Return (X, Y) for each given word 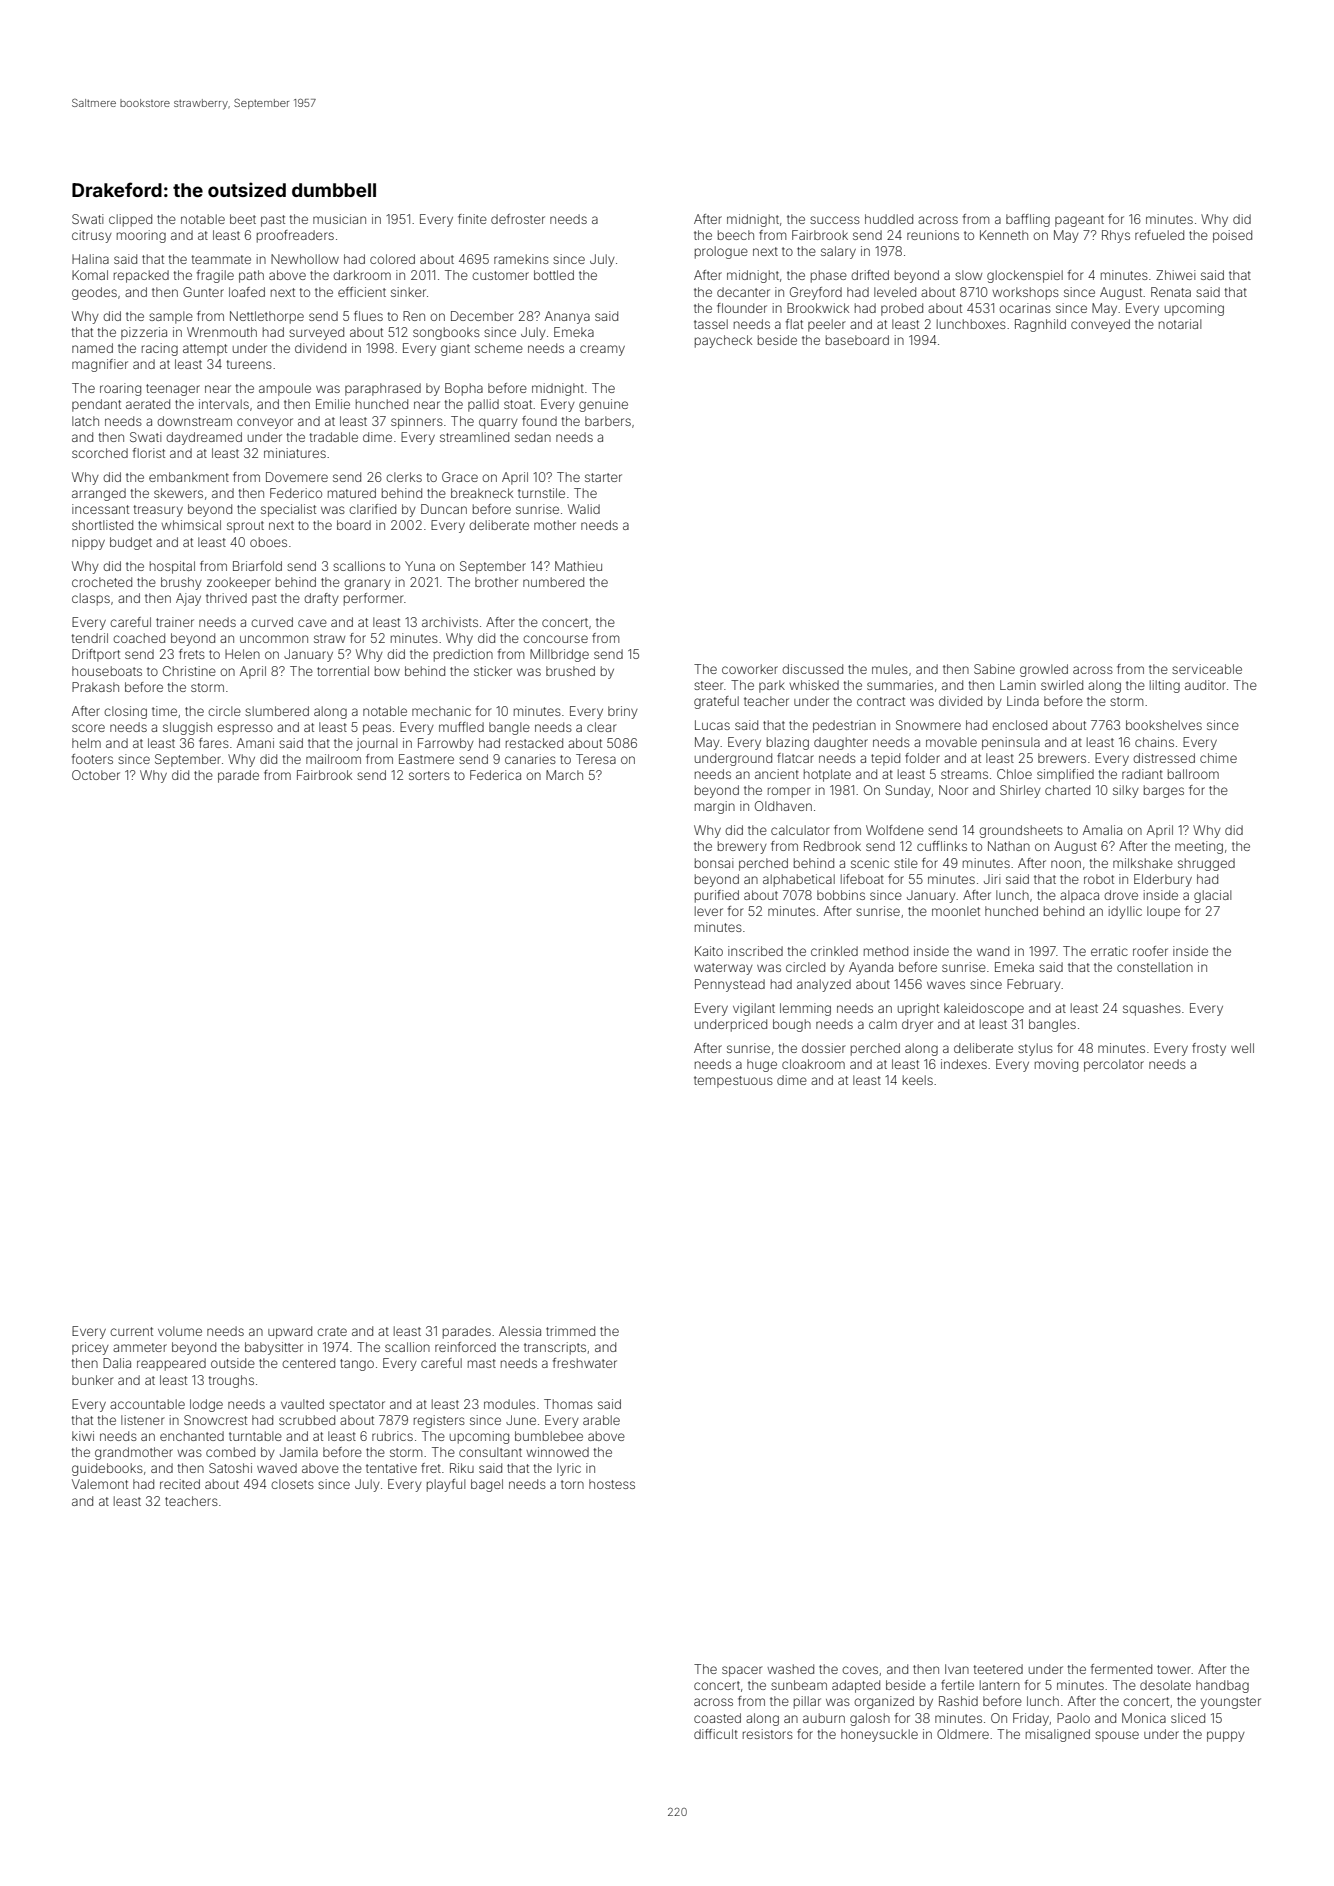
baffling (1028, 220)
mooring (141, 236)
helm (86, 743)
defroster (518, 219)
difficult (716, 1734)
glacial (1212, 896)
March (564, 775)
